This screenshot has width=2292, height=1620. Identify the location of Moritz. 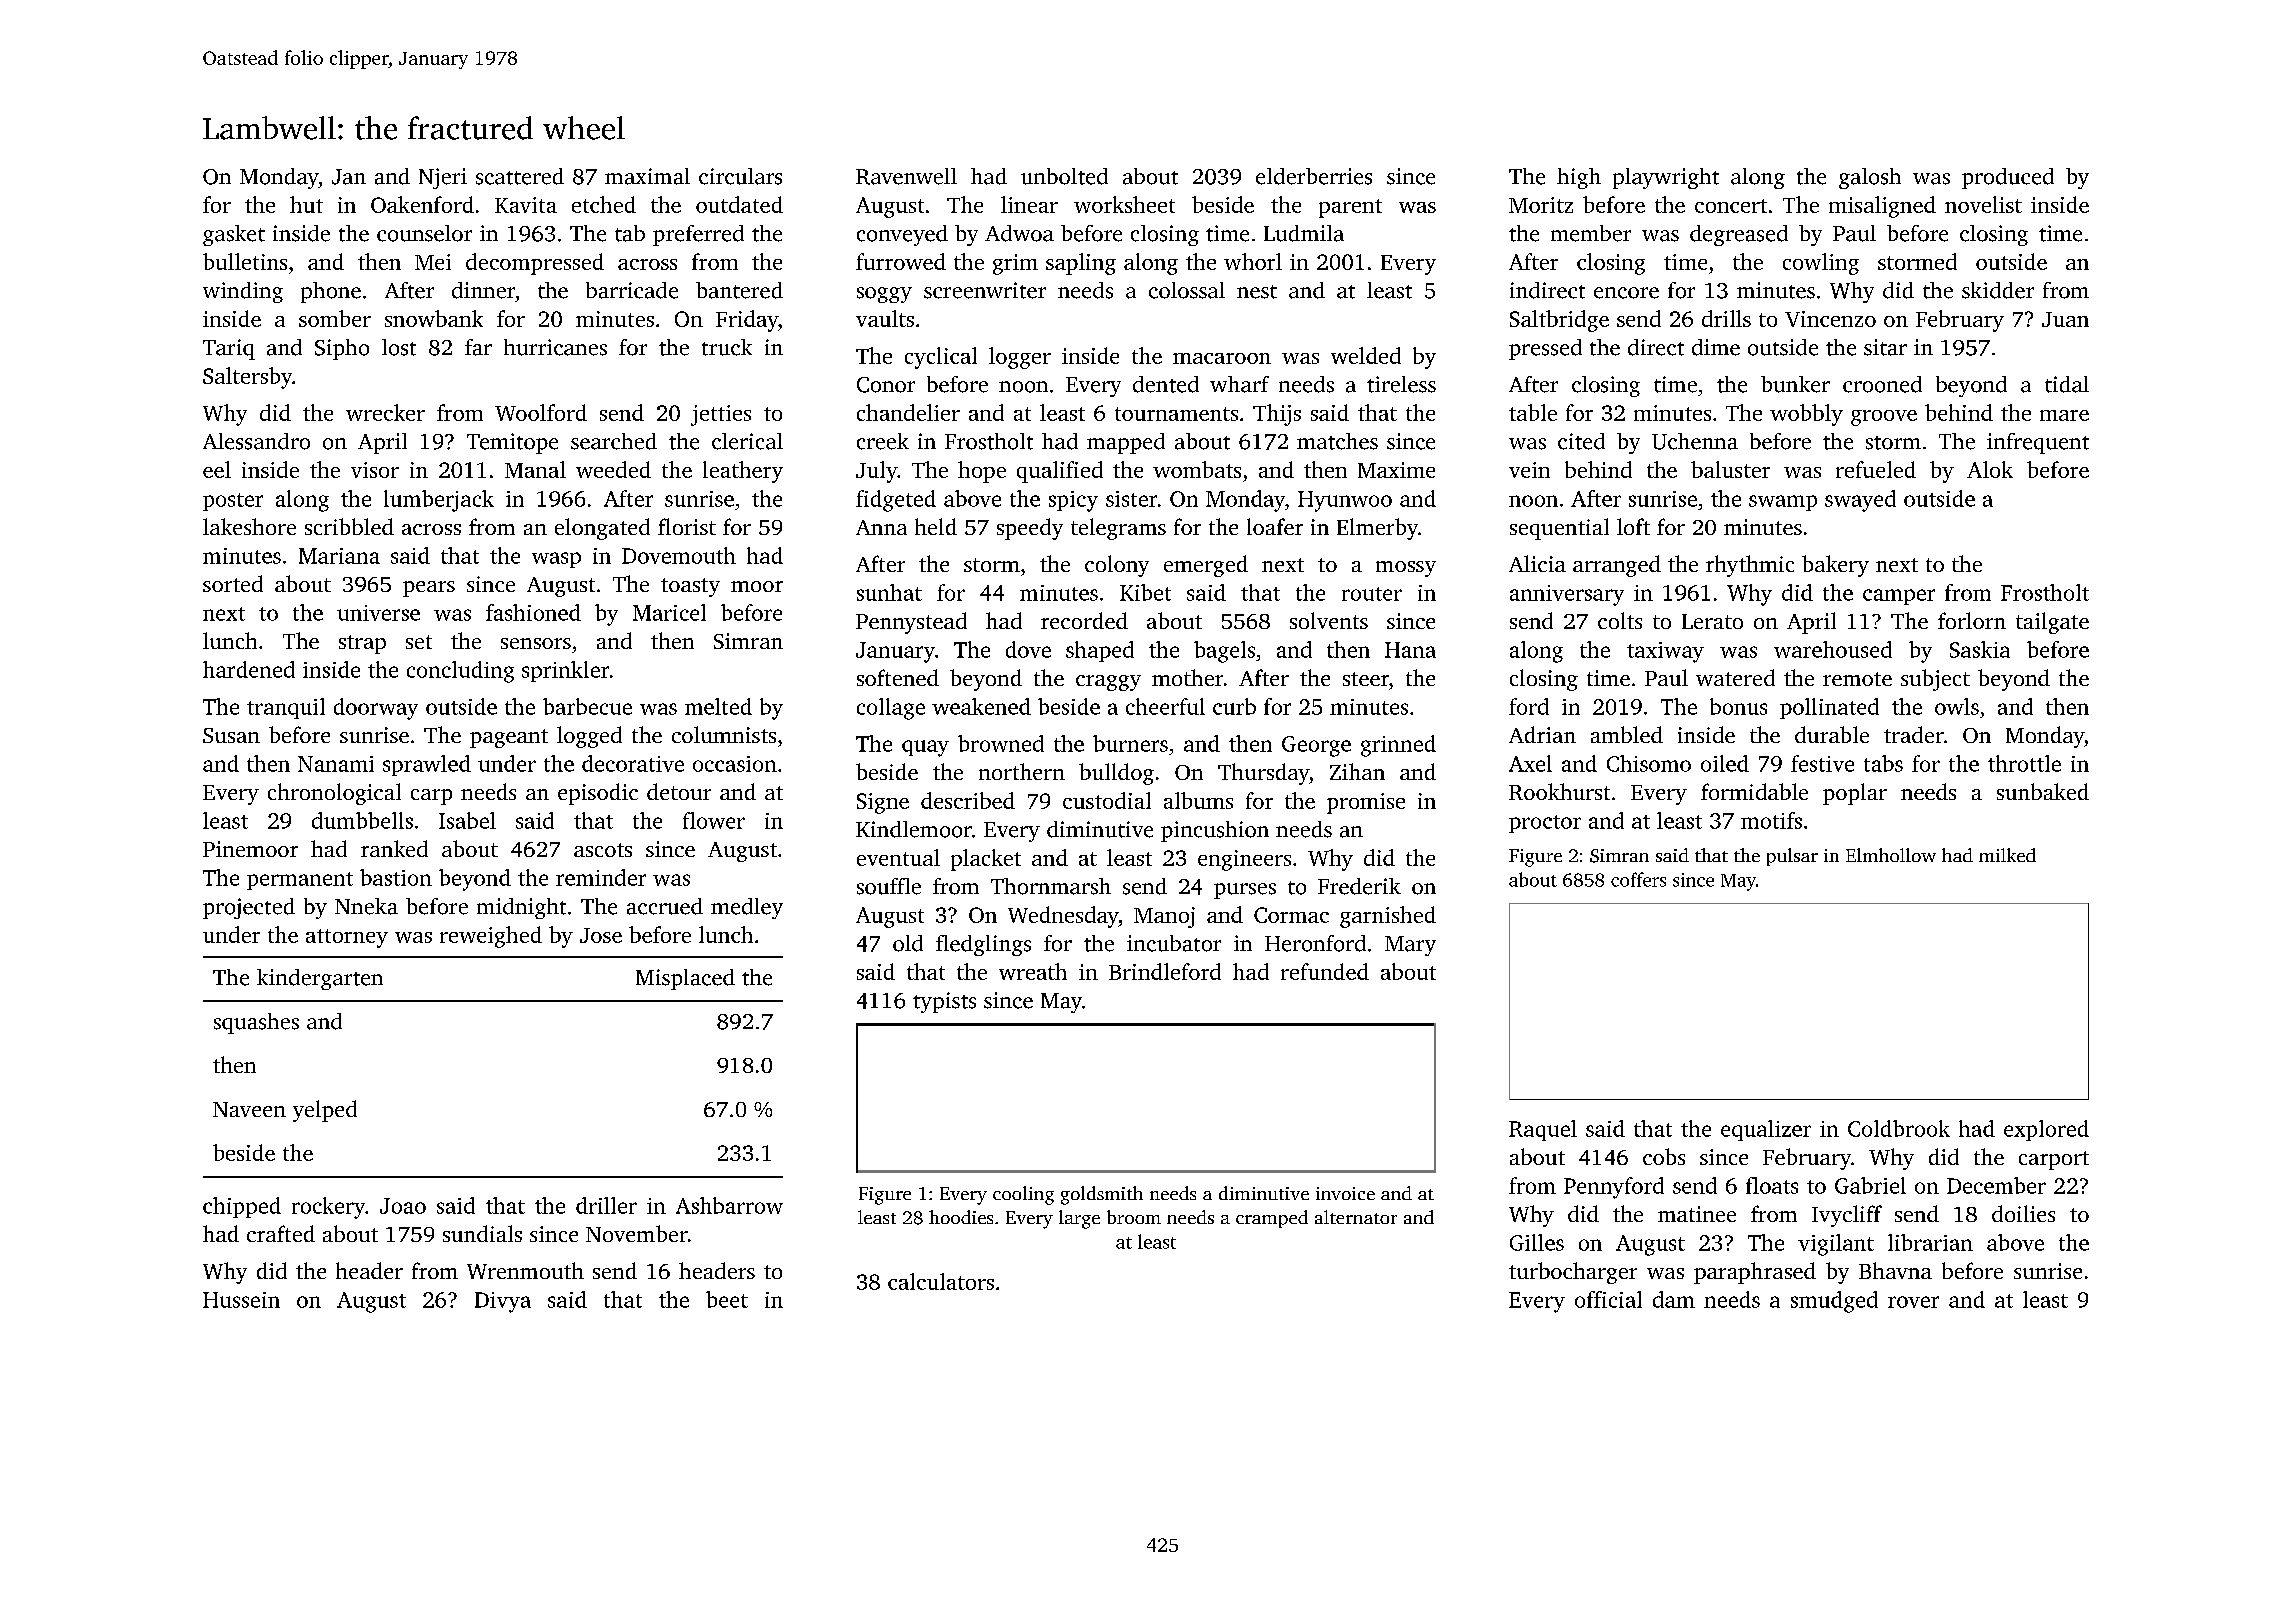
(1541, 205).
